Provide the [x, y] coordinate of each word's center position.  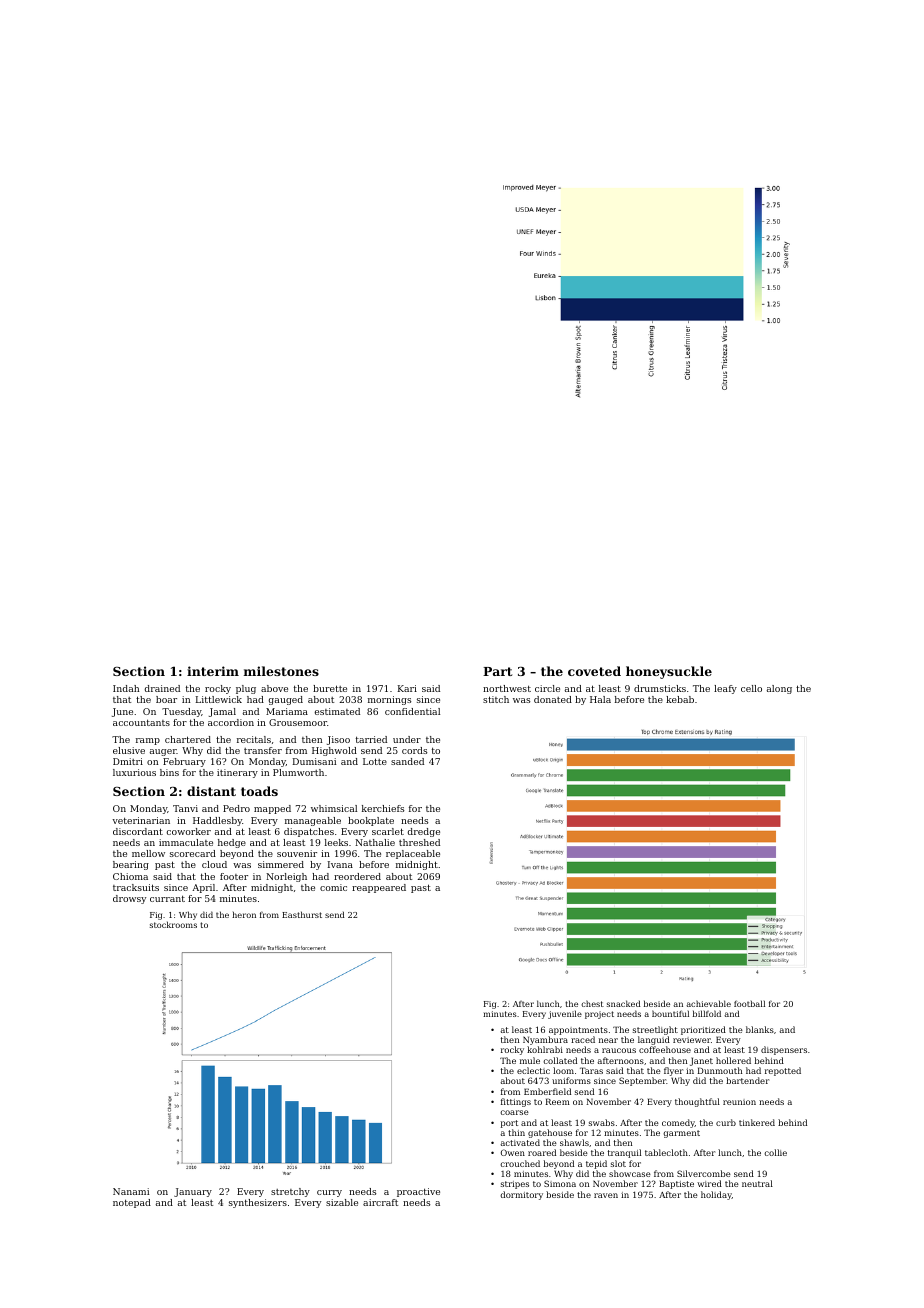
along [779, 689]
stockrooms [173, 924]
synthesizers [258, 1203]
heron [244, 915]
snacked [623, 1003]
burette [330, 688]
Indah [126, 688]
